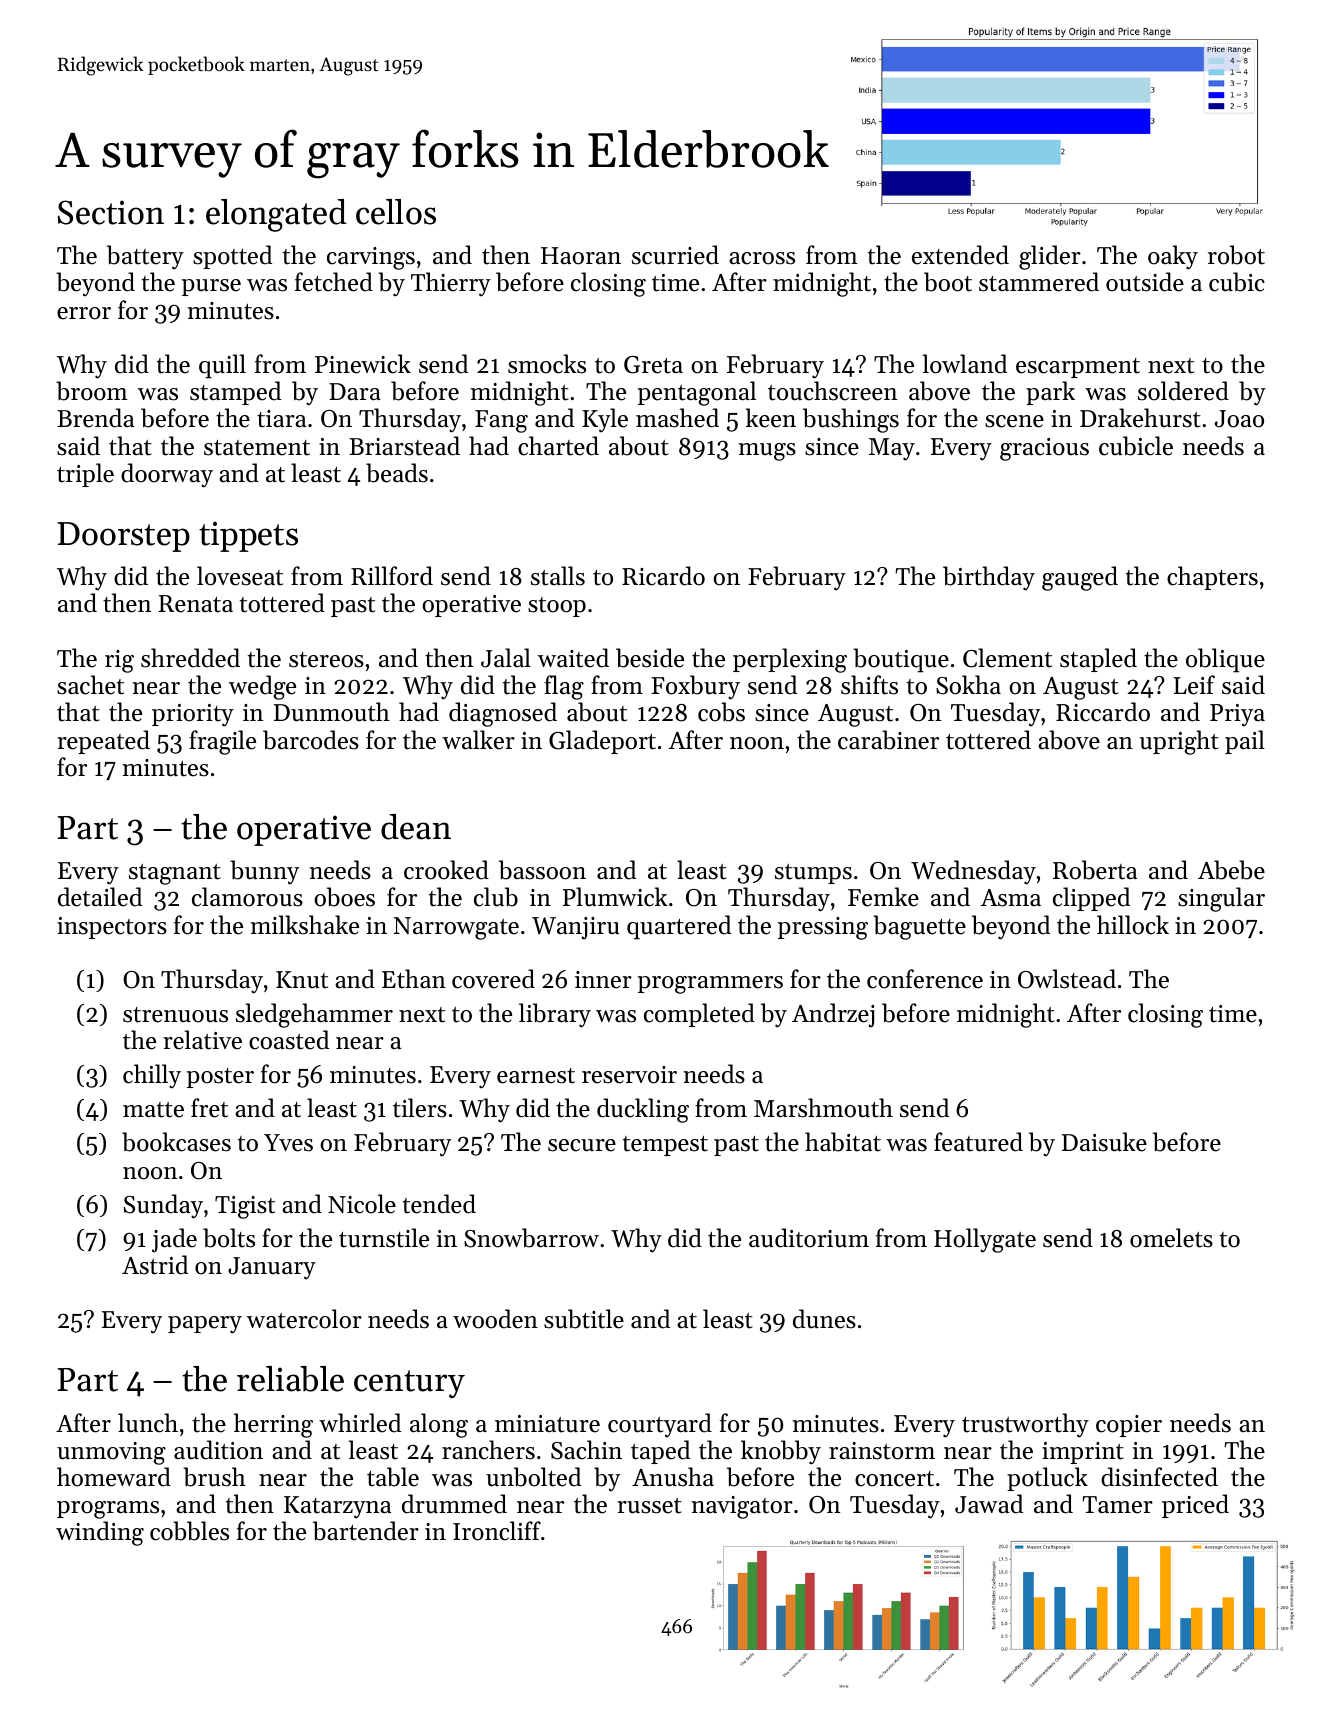  I want to click on oblique, so click(1225, 660).
